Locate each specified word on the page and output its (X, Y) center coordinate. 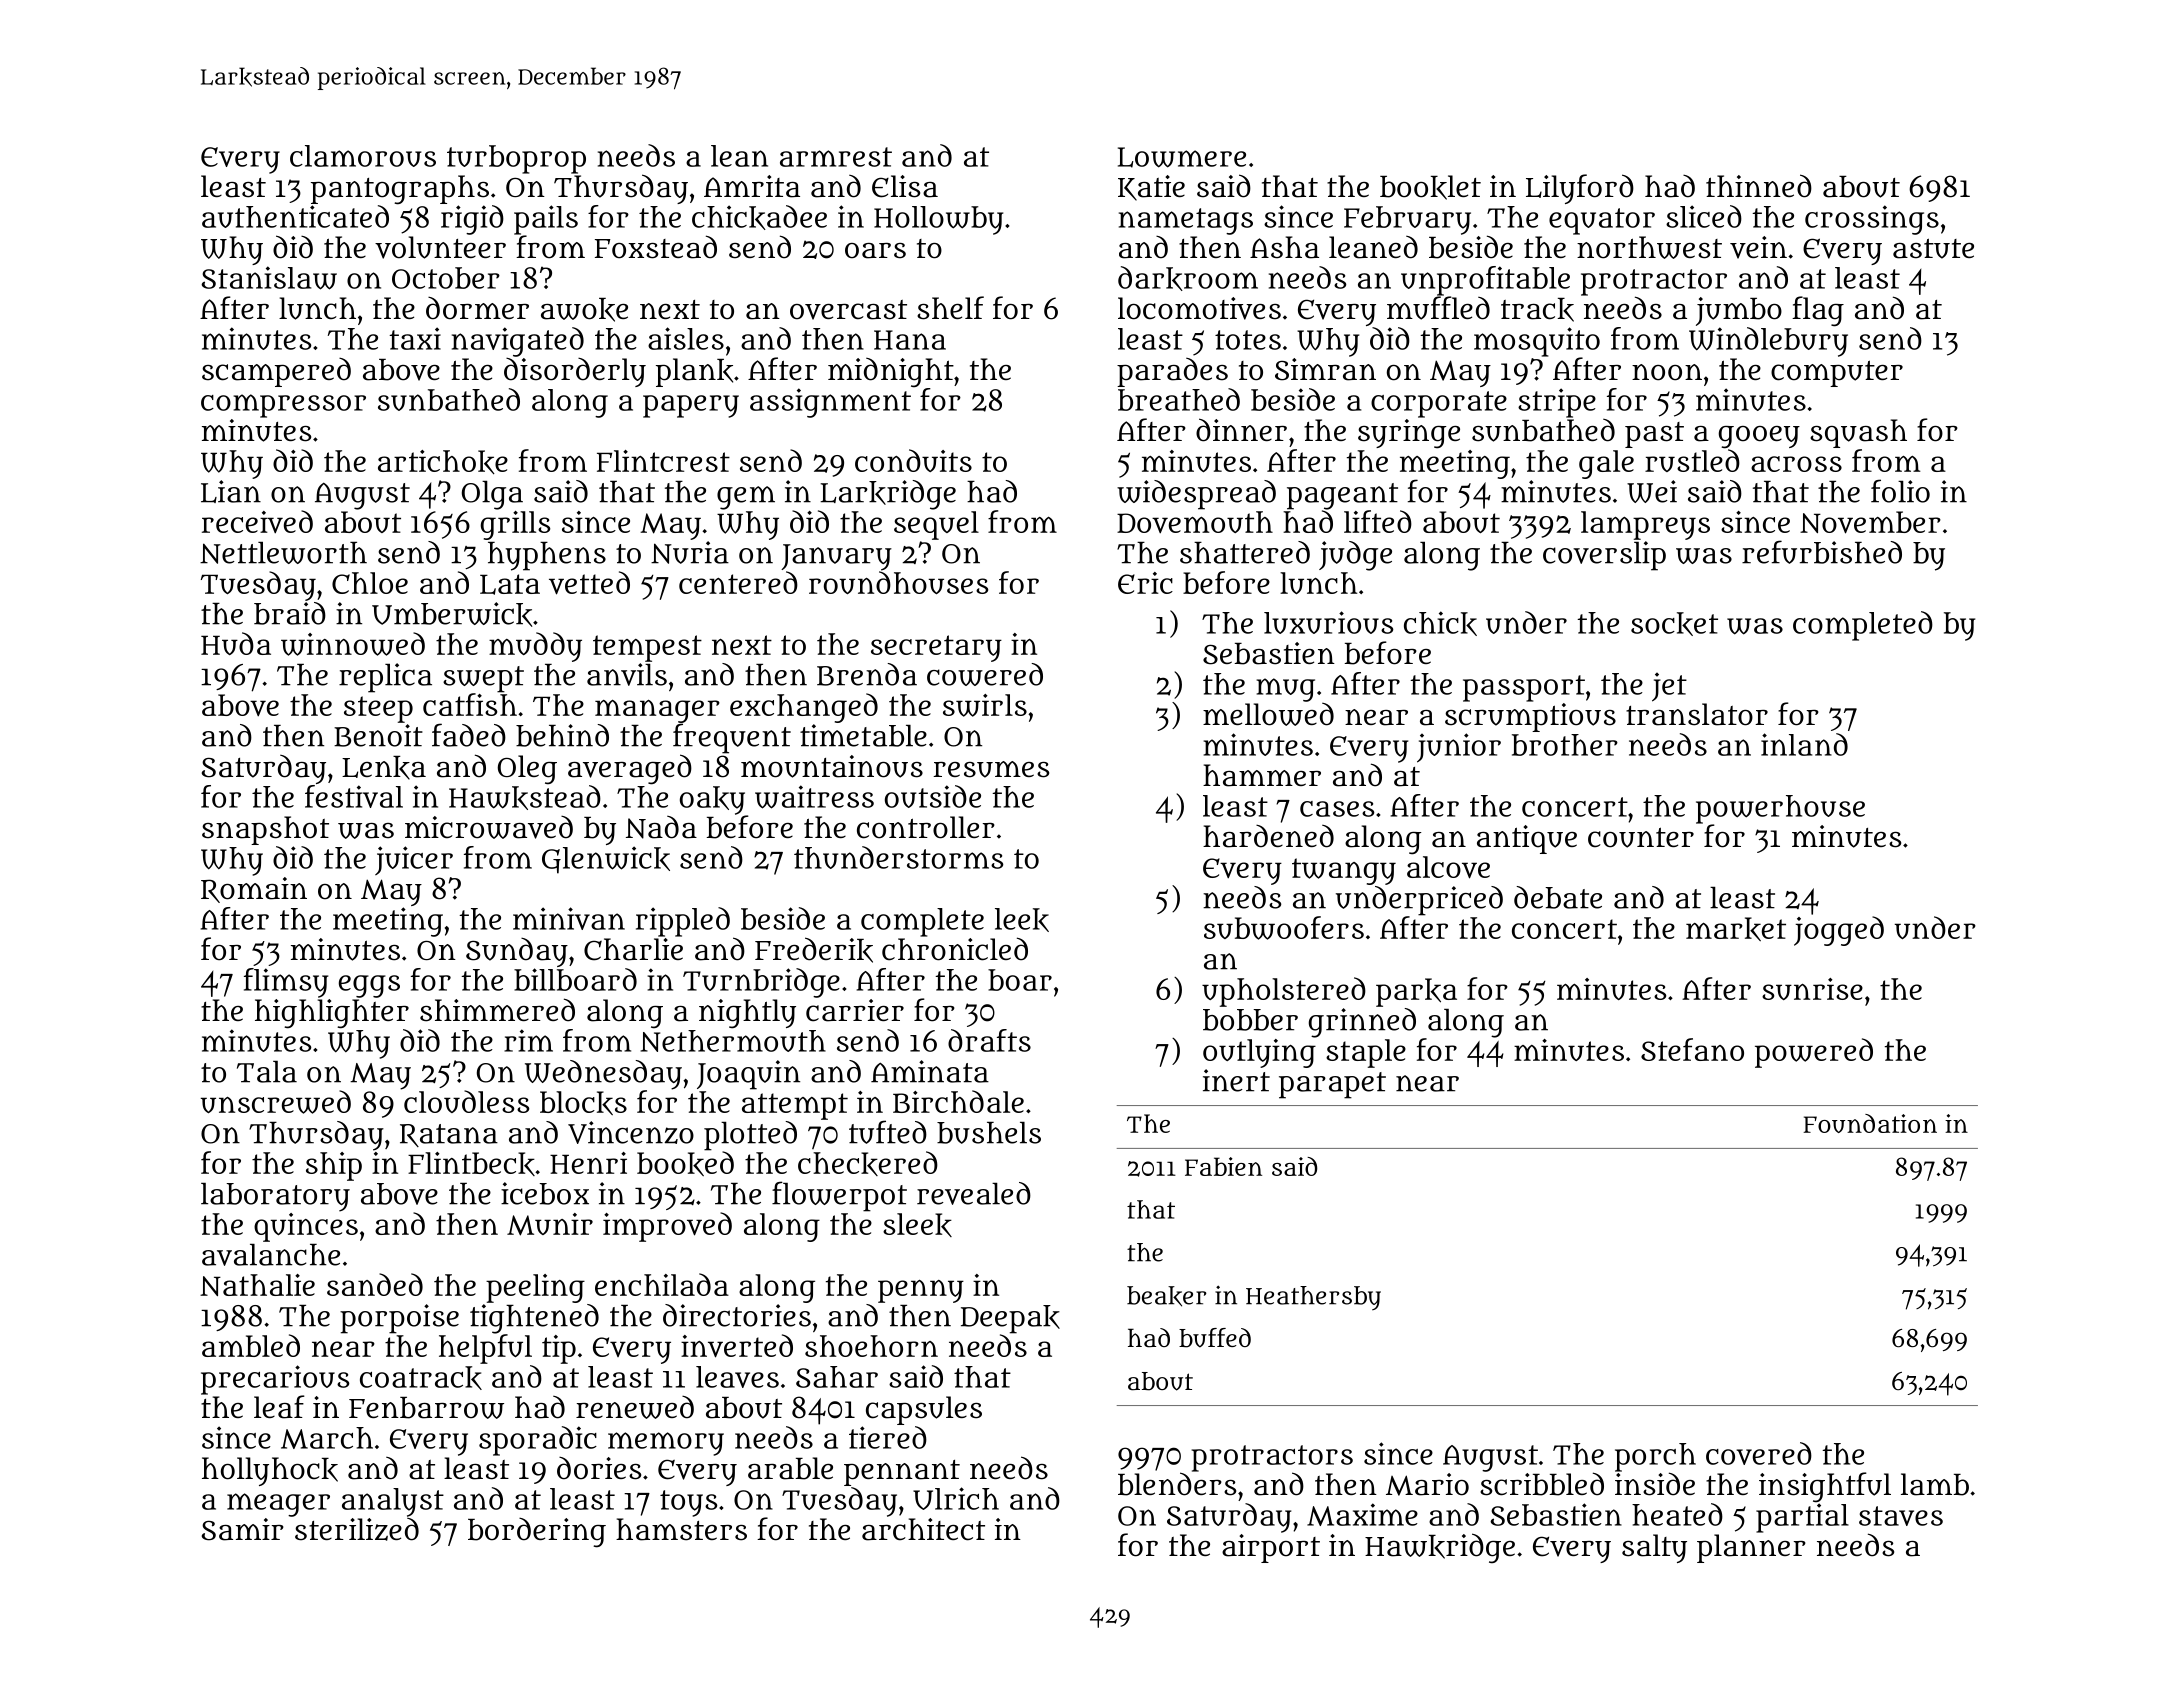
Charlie (633, 949)
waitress (814, 797)
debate (1558, 897)
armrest (836, 157)
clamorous (363, 156)
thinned (1759, 186)
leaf (279, 1407)
